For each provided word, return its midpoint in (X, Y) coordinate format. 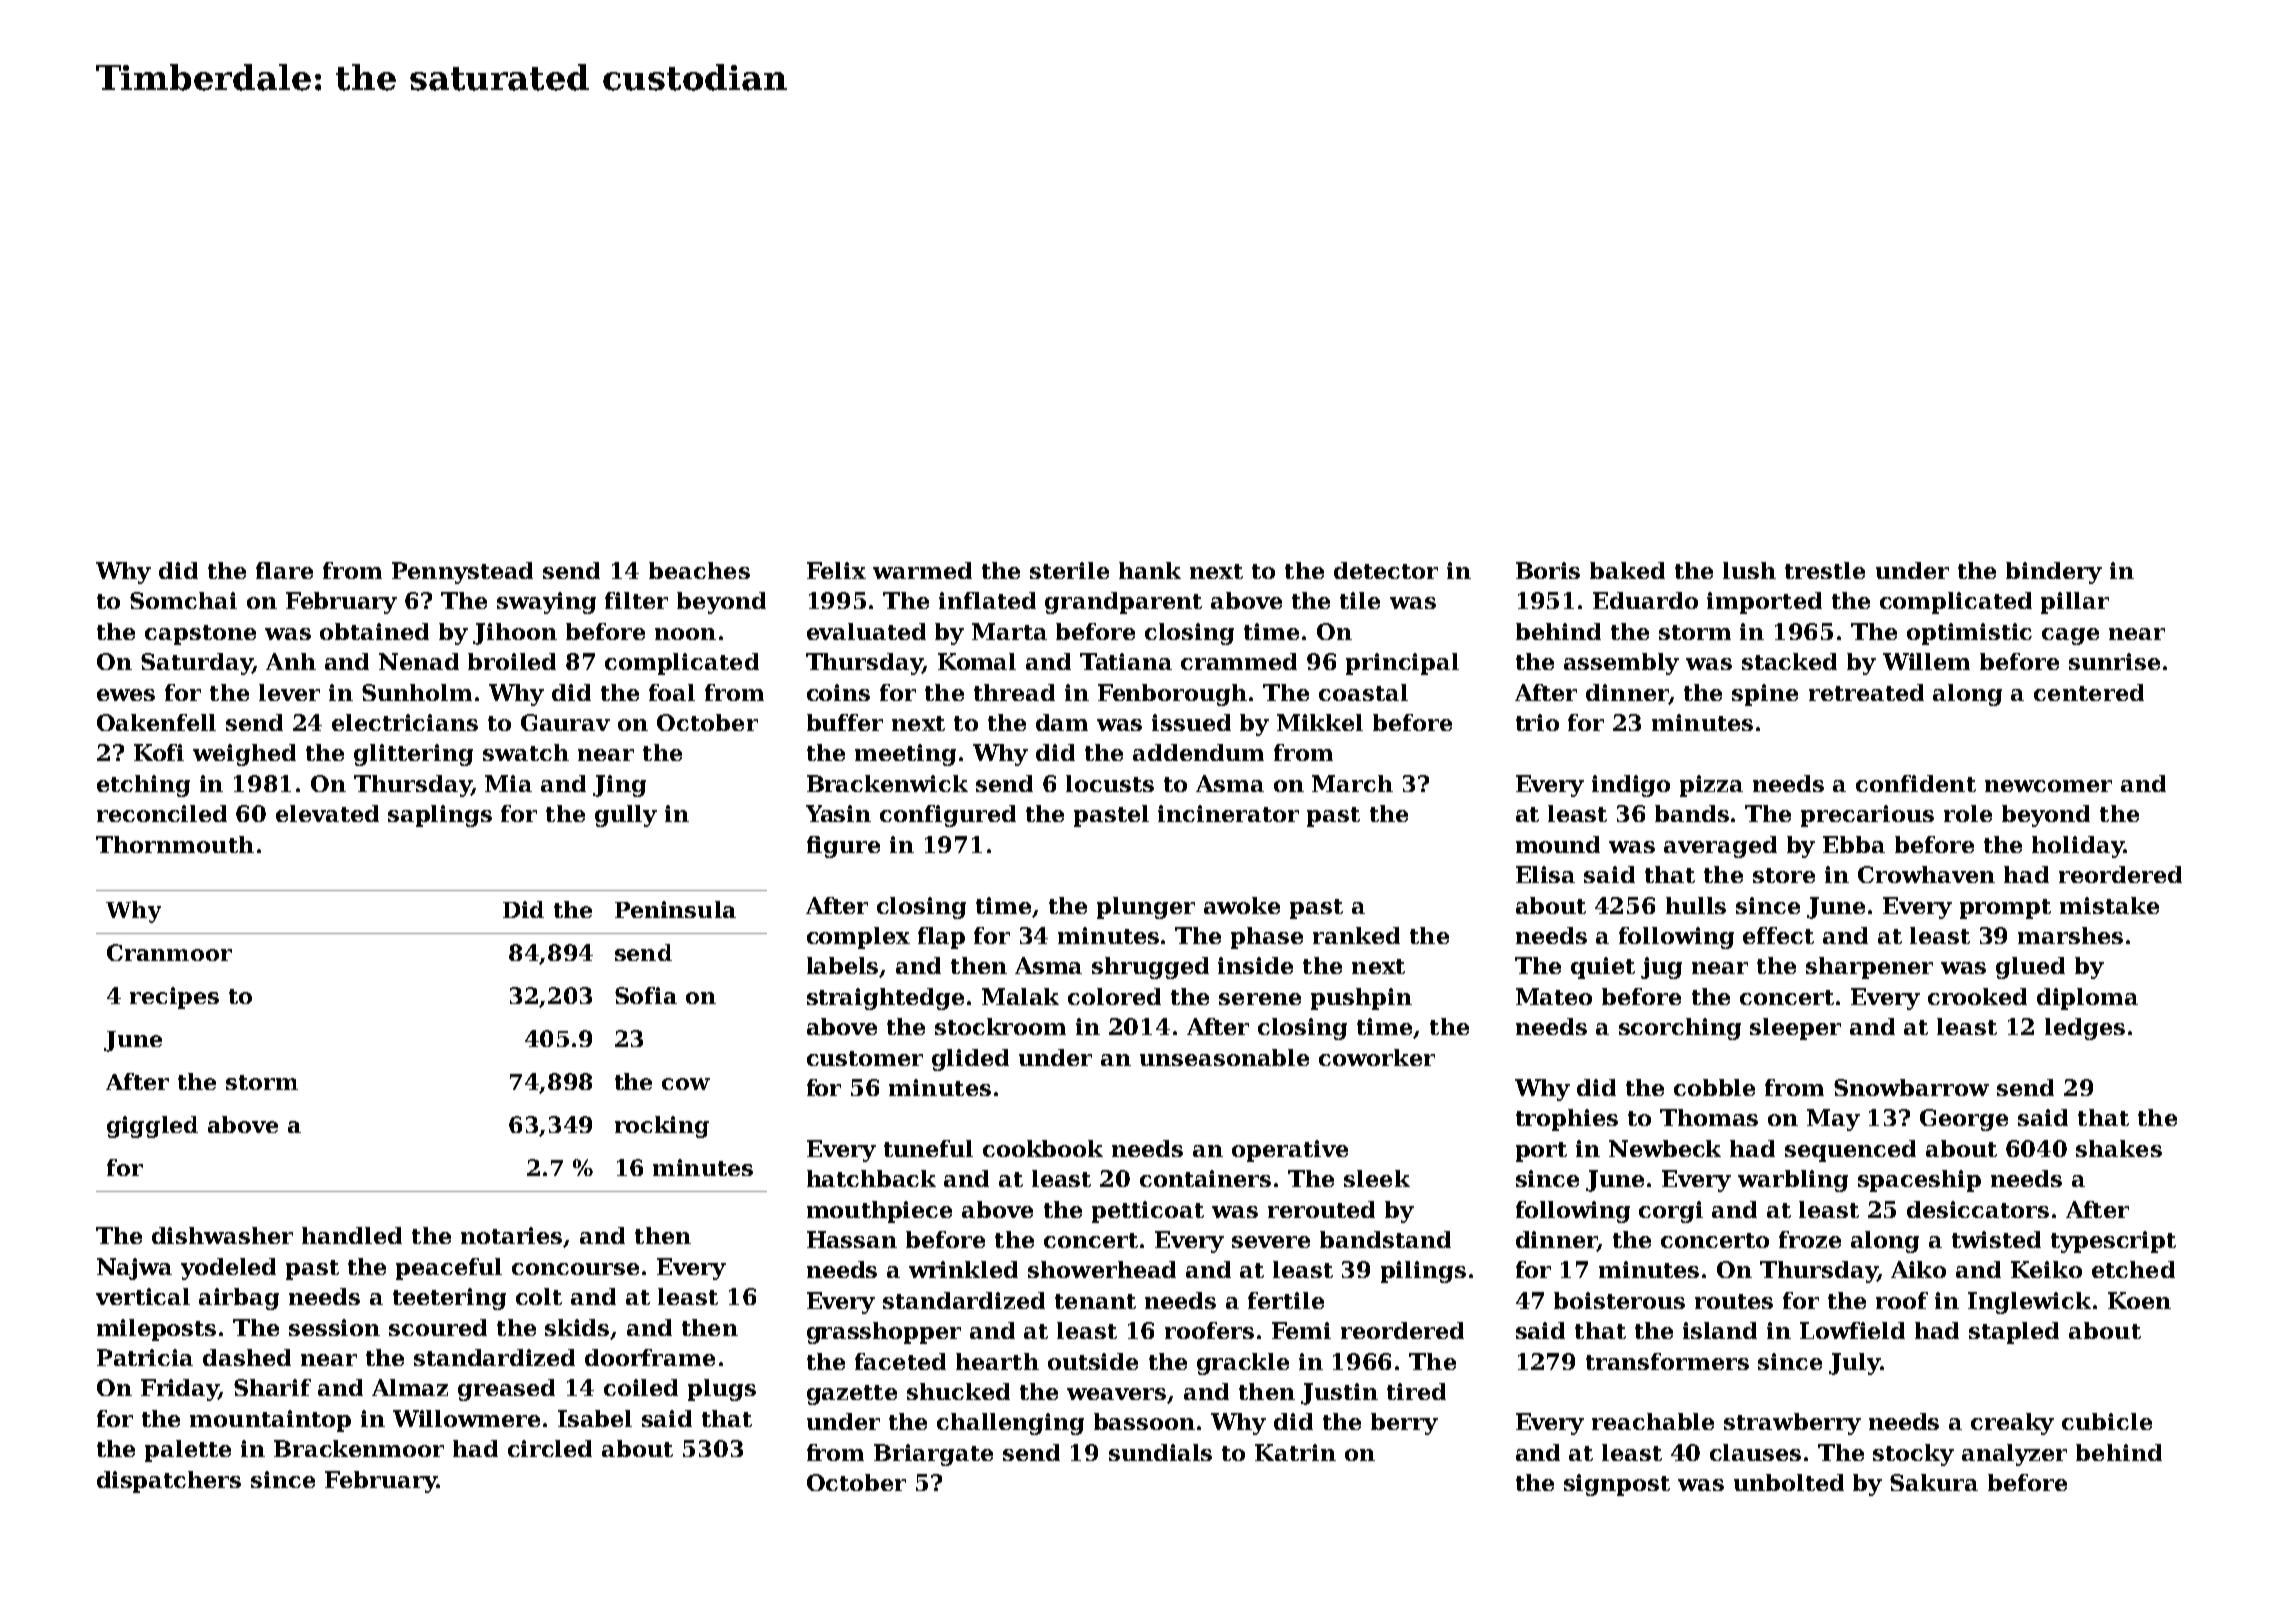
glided (970, 1060)
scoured (438, 1327)
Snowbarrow (1911, 1087)
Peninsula (675, 909)
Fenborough (1172, 695)
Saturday (196, 664)
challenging (1010, 1424)
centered (2089, 692)
